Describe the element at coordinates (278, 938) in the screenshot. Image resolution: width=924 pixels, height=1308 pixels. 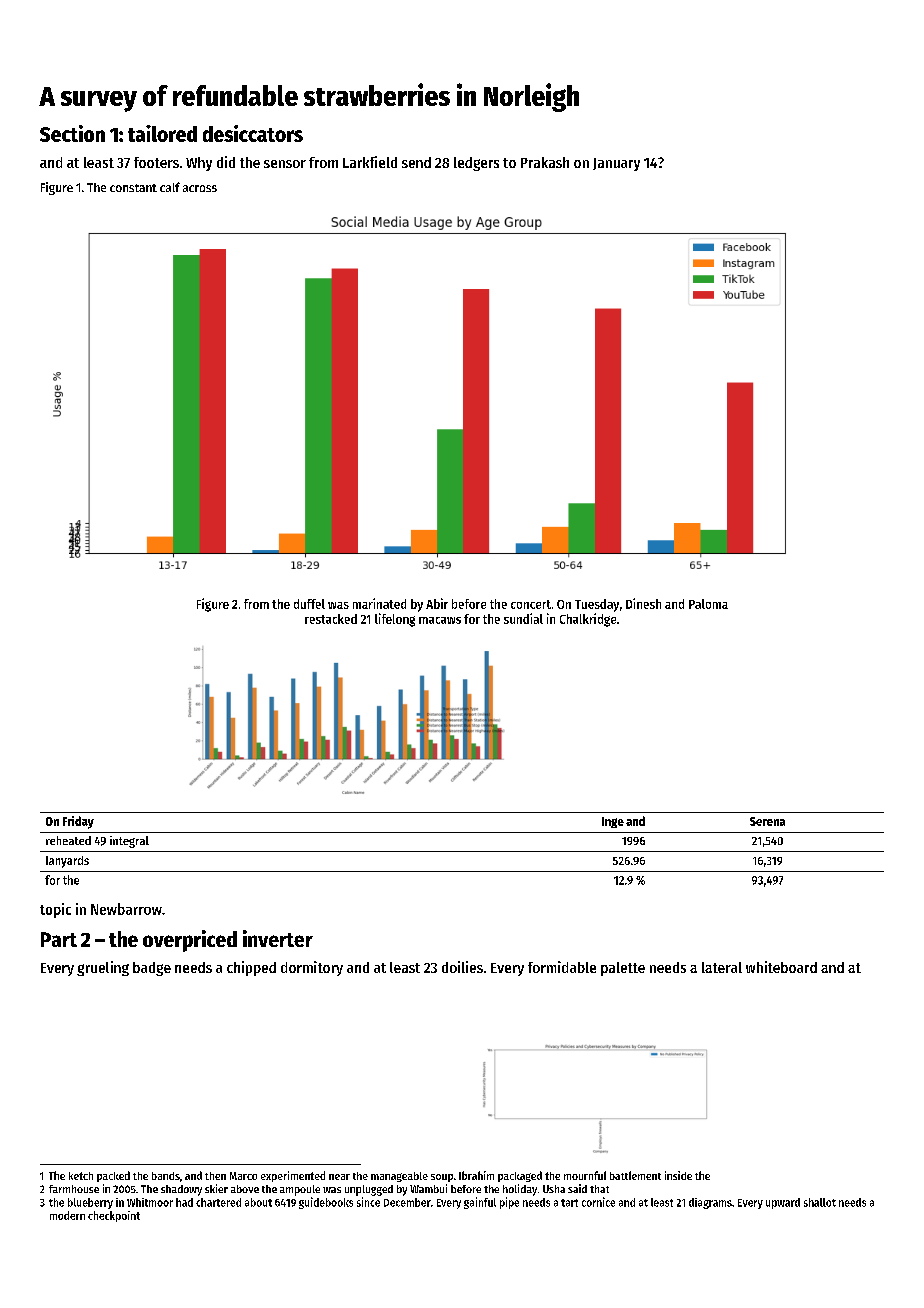
I see `inverter` at that location.
